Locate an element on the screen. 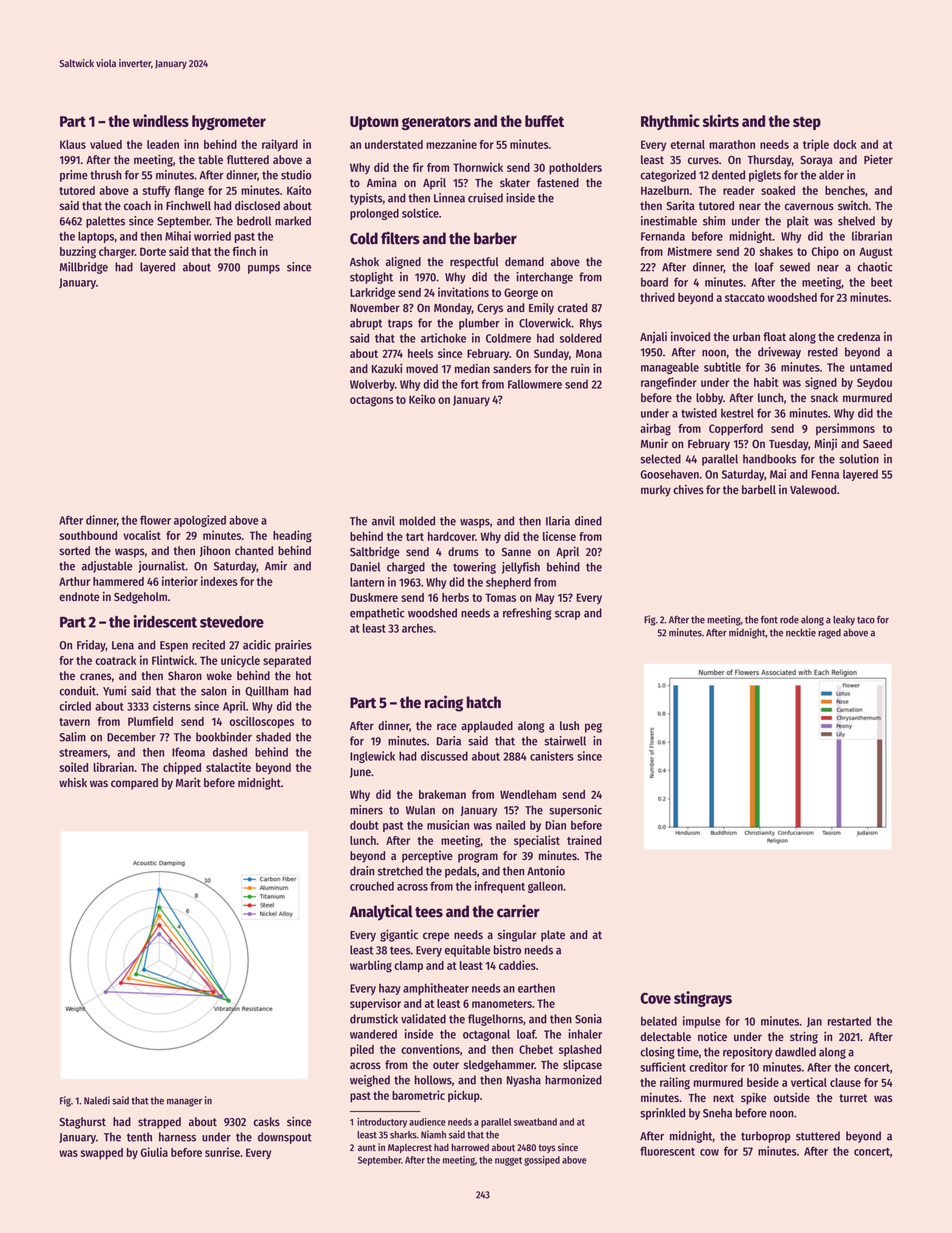  Naledi is located at coordinates (97, 1100).
